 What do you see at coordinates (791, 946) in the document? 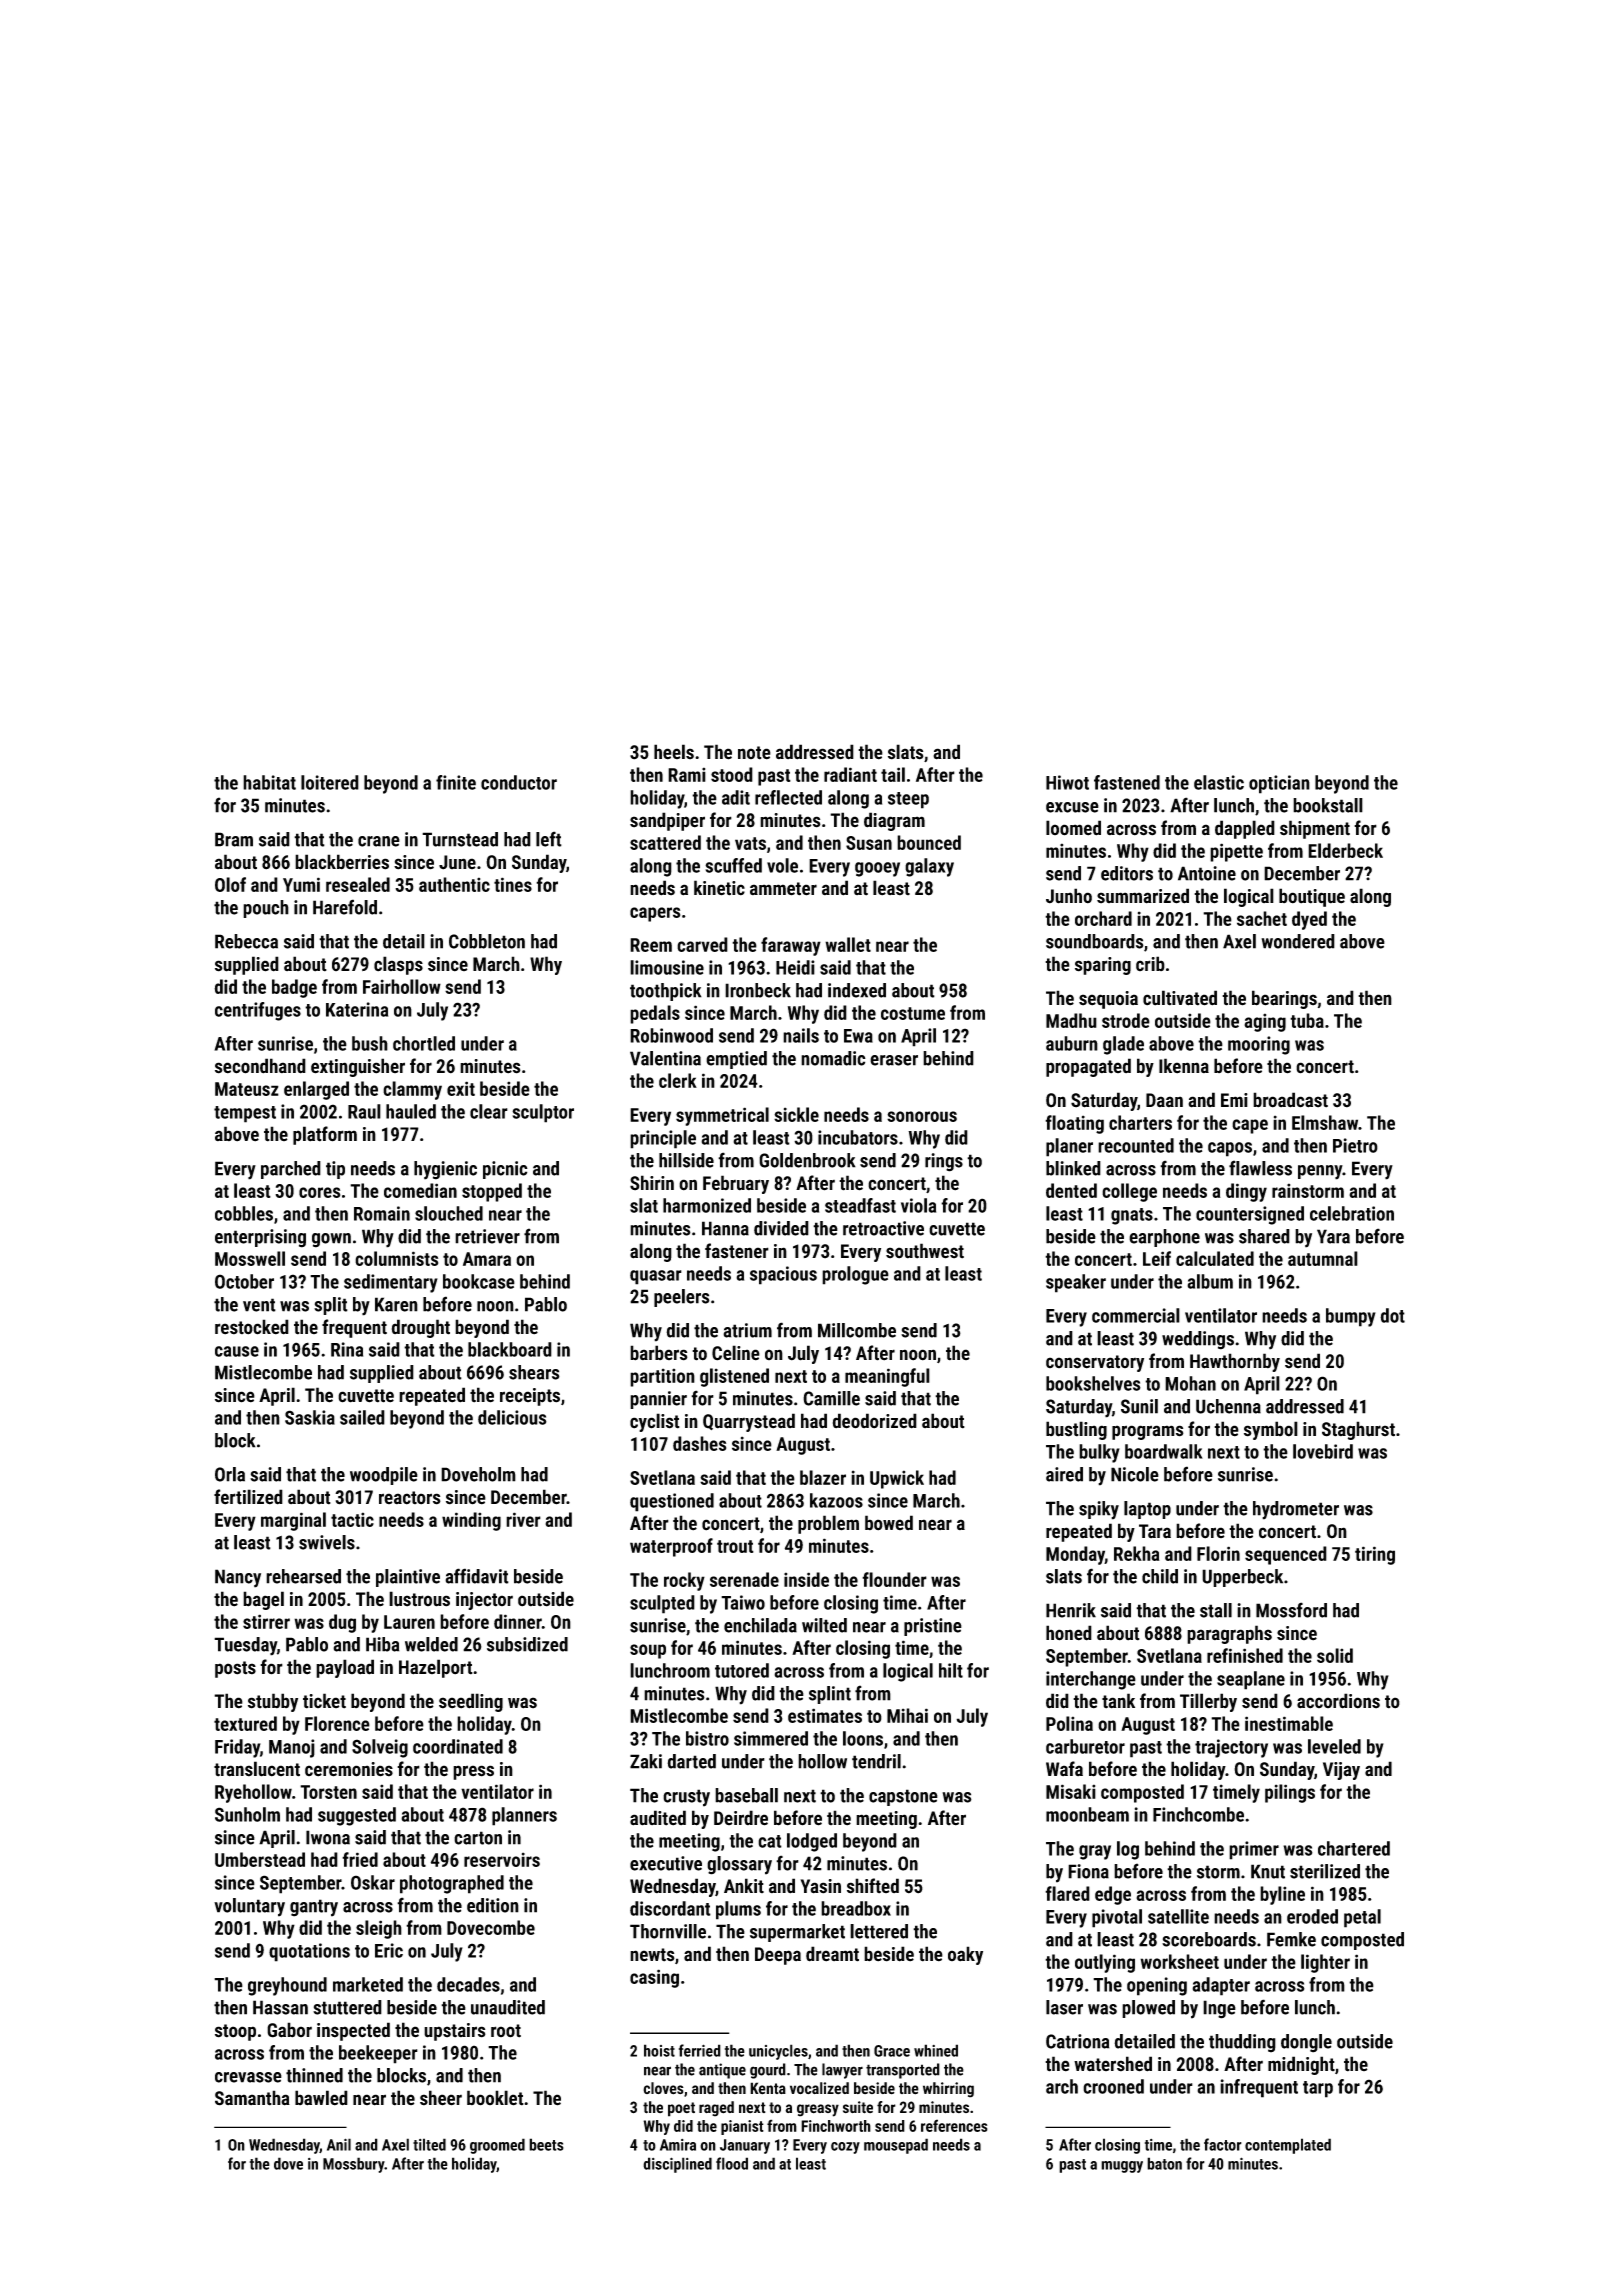
I see `faraway` at bounding box center [791, 946].
